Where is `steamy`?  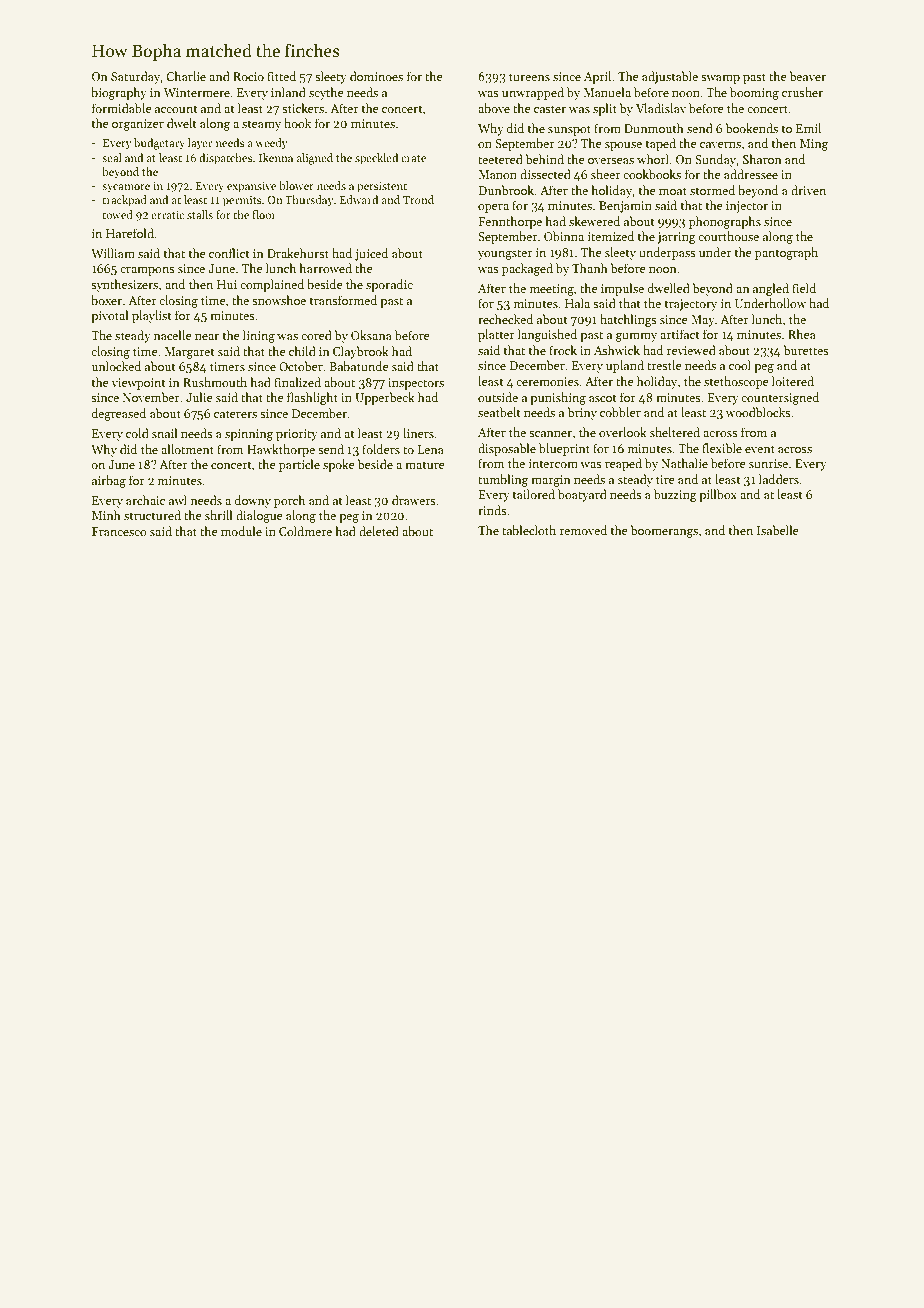
steamy is located at coordinates (261, 125).
